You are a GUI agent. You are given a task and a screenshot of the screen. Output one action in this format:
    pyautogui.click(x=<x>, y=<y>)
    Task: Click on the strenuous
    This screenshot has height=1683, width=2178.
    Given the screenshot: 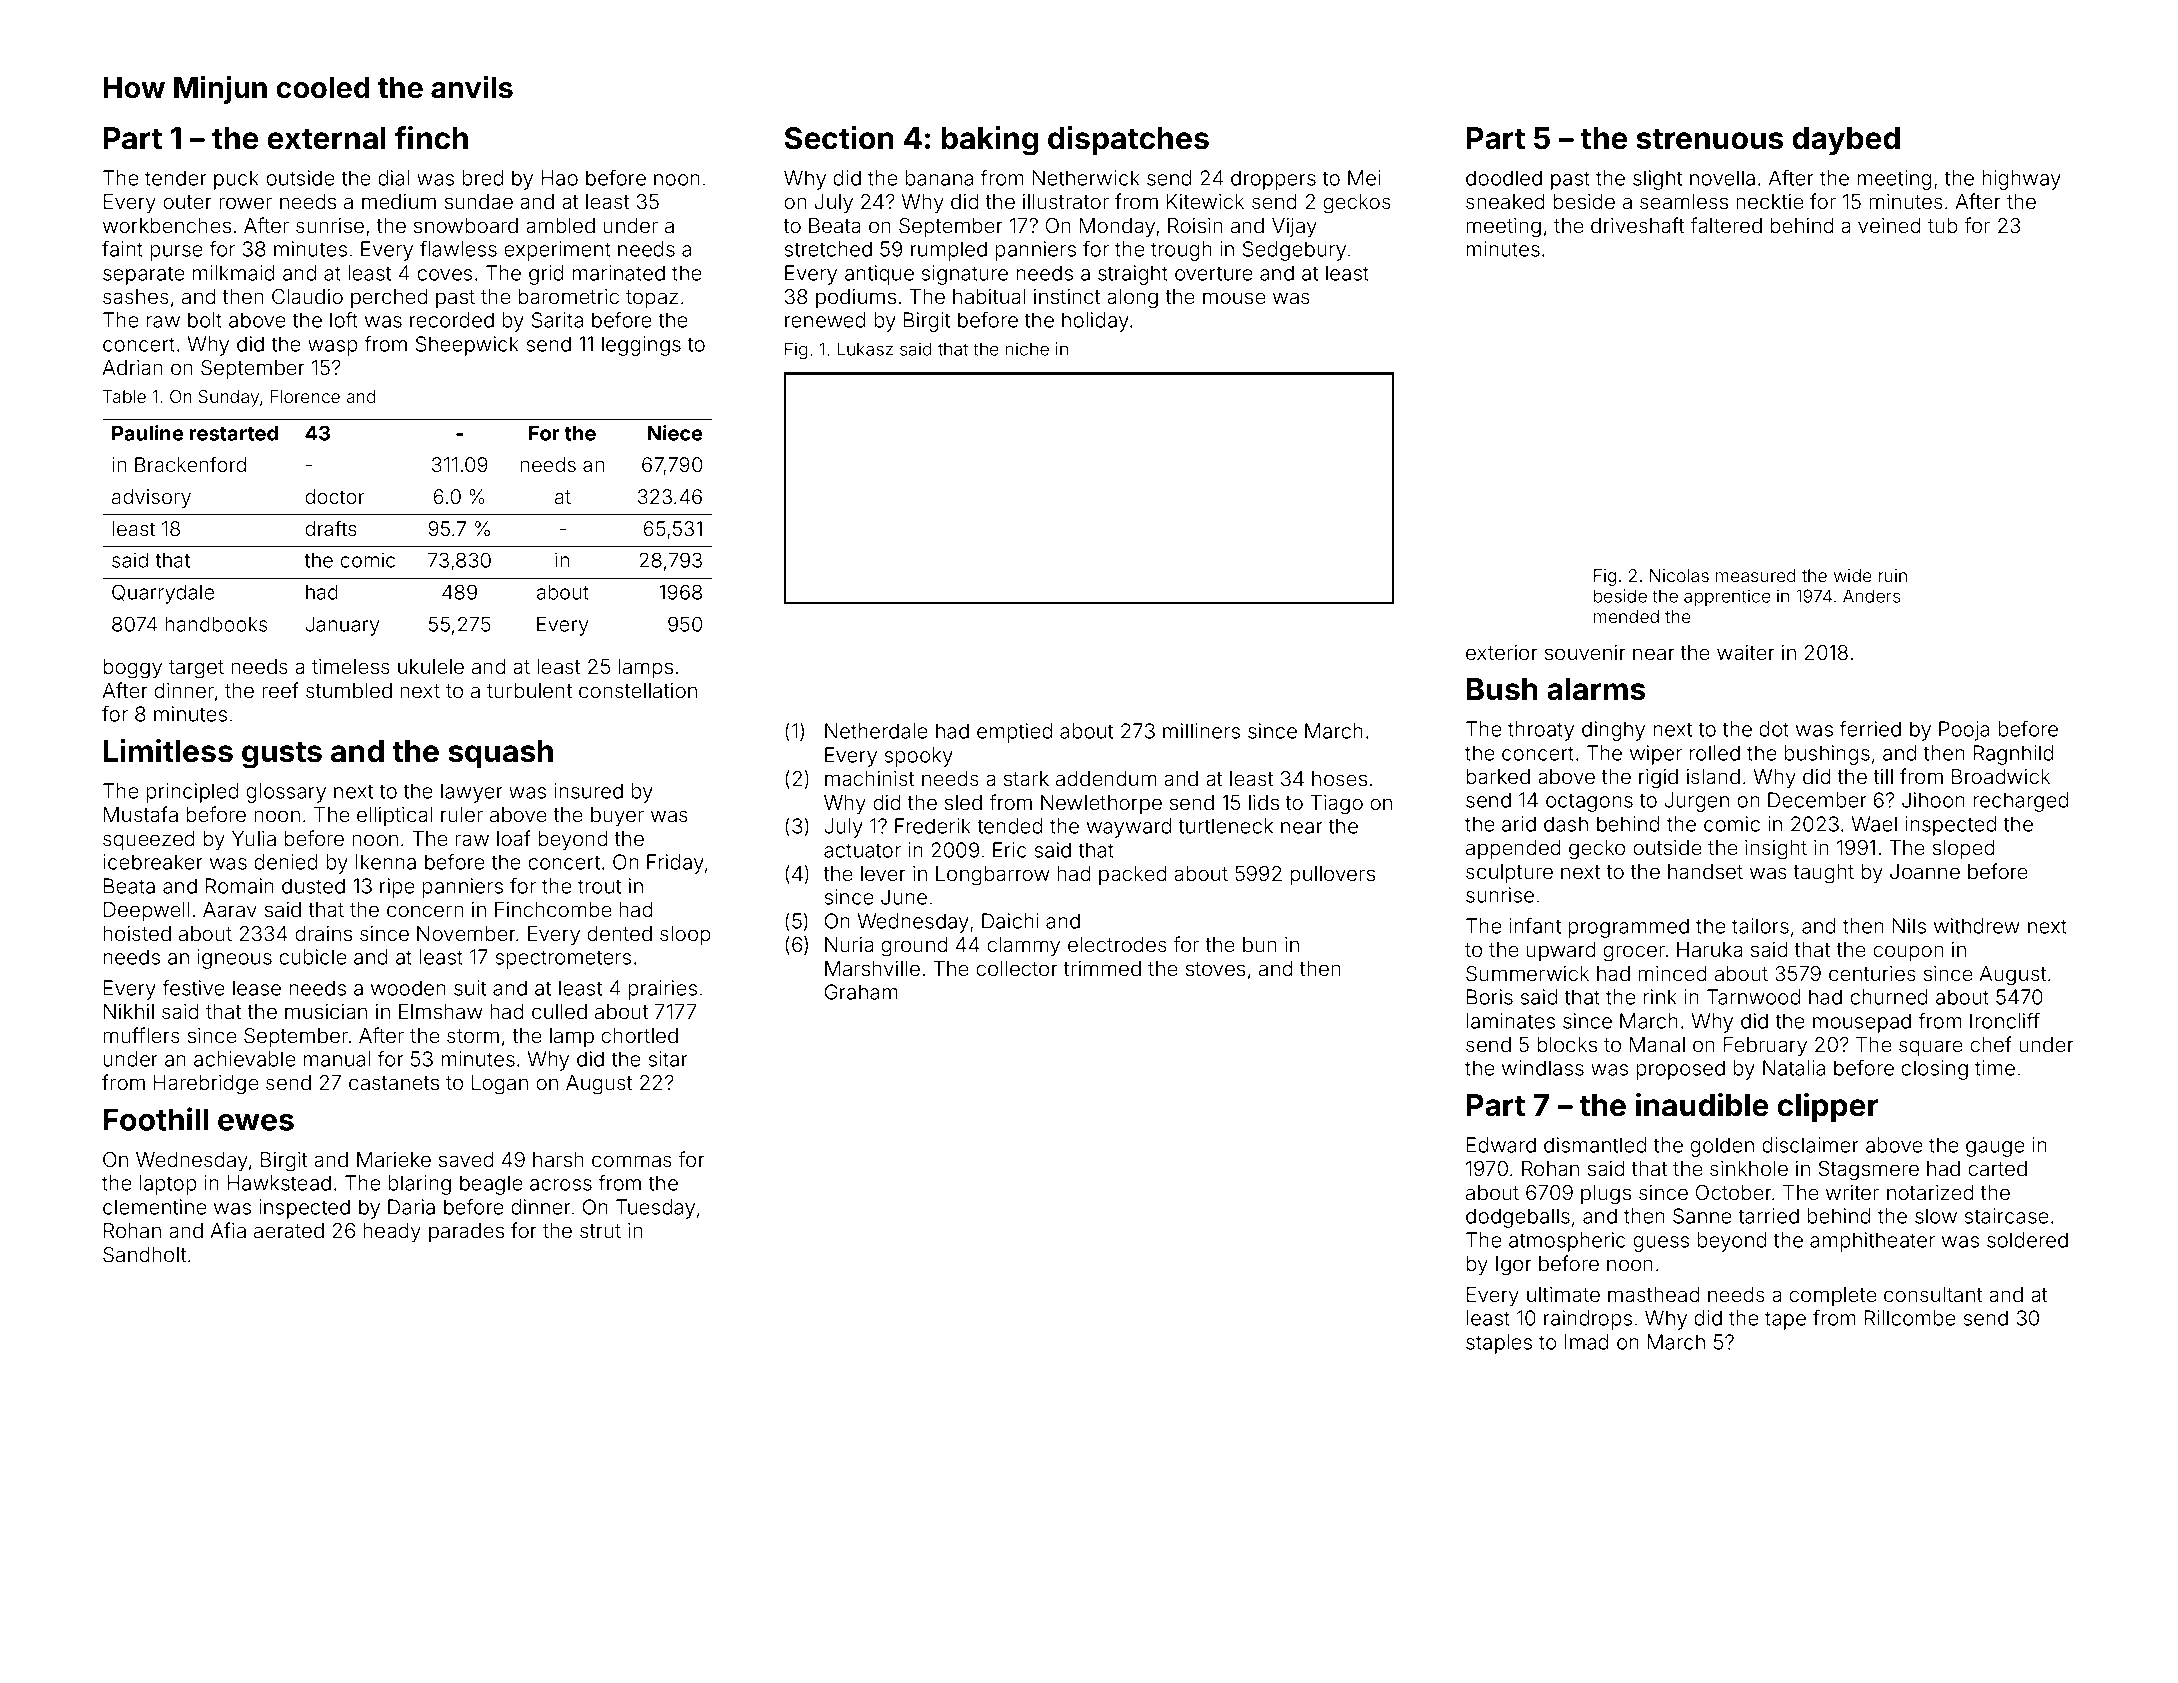 What is the action you would take?
    pyautogui.click(x=1710, y=139)
